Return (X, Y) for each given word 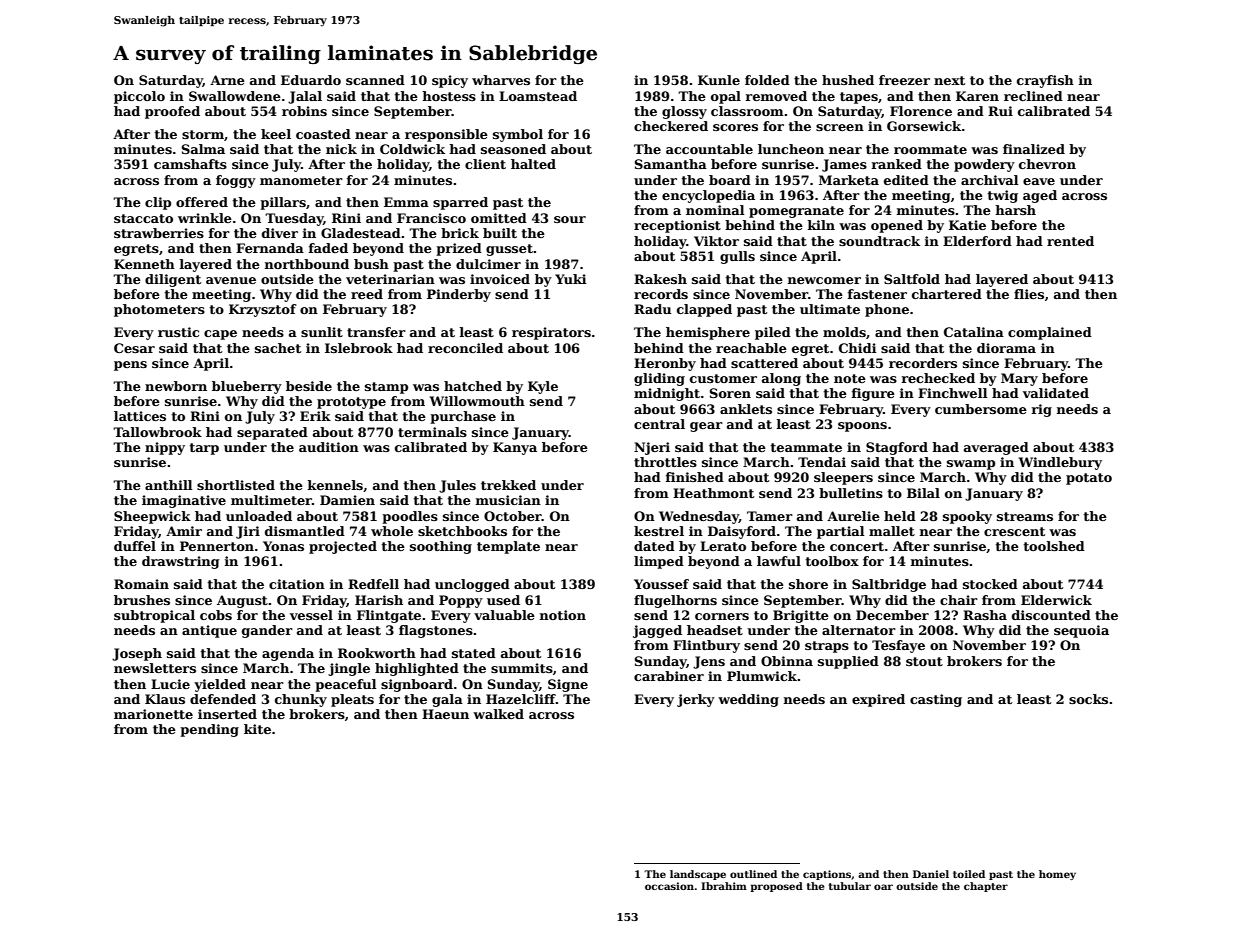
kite (257, 729)
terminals (432, 432)
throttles (665, 462)
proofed (172, 112)
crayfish (1045, 81)
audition (329, 447)
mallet (892, 531)
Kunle (719, 80)
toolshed (1054, 546)
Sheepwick (152, 517)
